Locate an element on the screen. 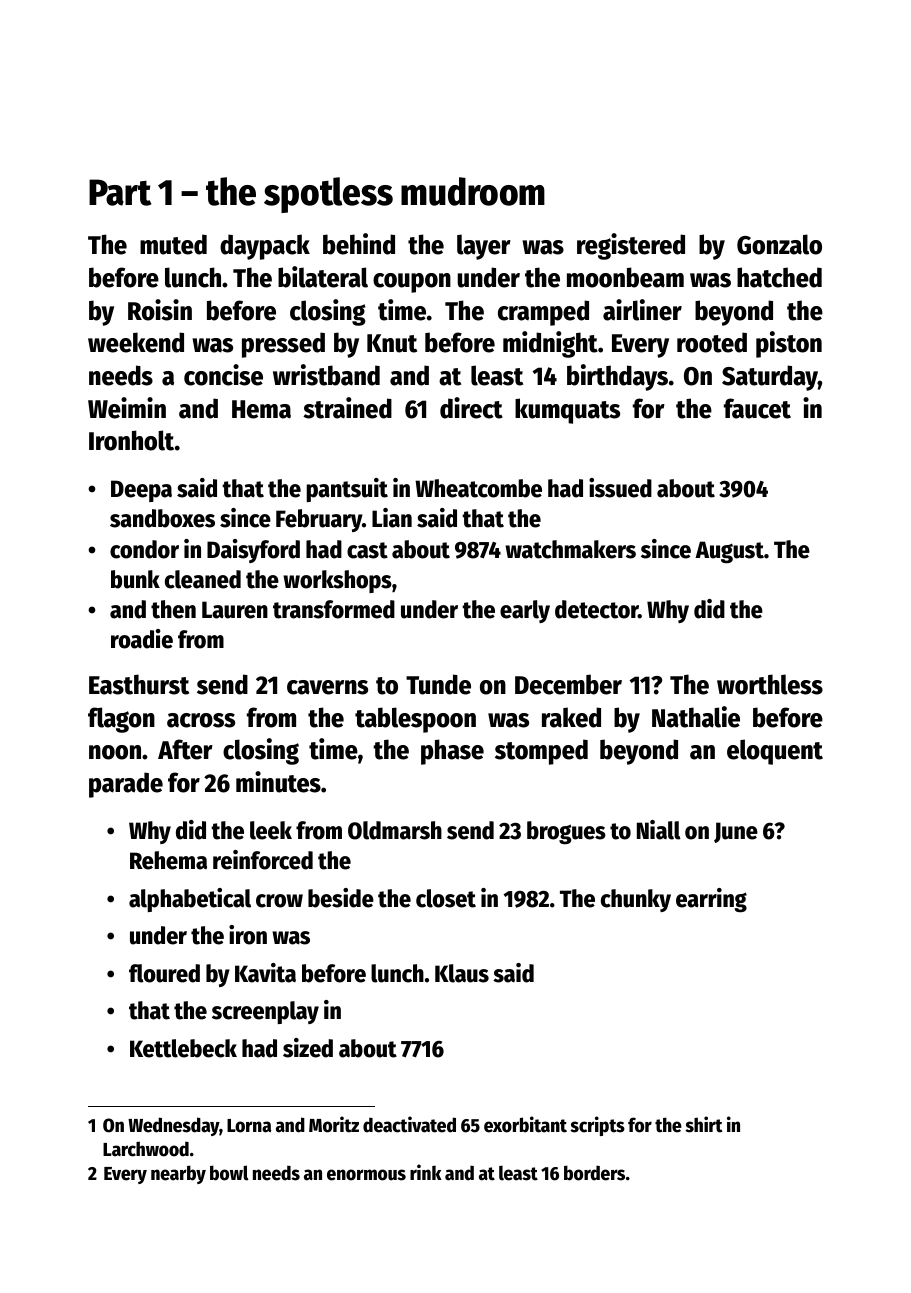 Image resolution: width=911 pixels, height=1293 pixels. bunk is located at coordinates (135, 579).
